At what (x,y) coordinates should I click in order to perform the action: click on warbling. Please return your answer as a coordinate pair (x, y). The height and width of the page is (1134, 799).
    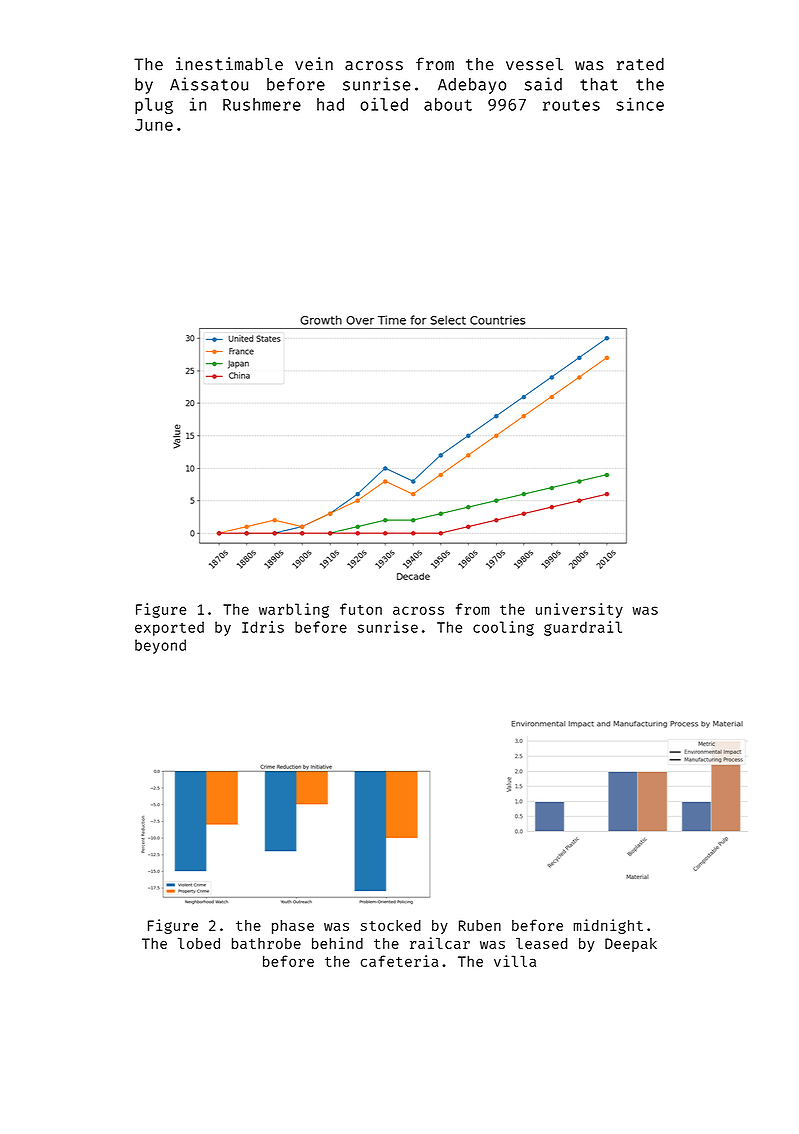
    Looking at the image, I should click on (294, 610).
